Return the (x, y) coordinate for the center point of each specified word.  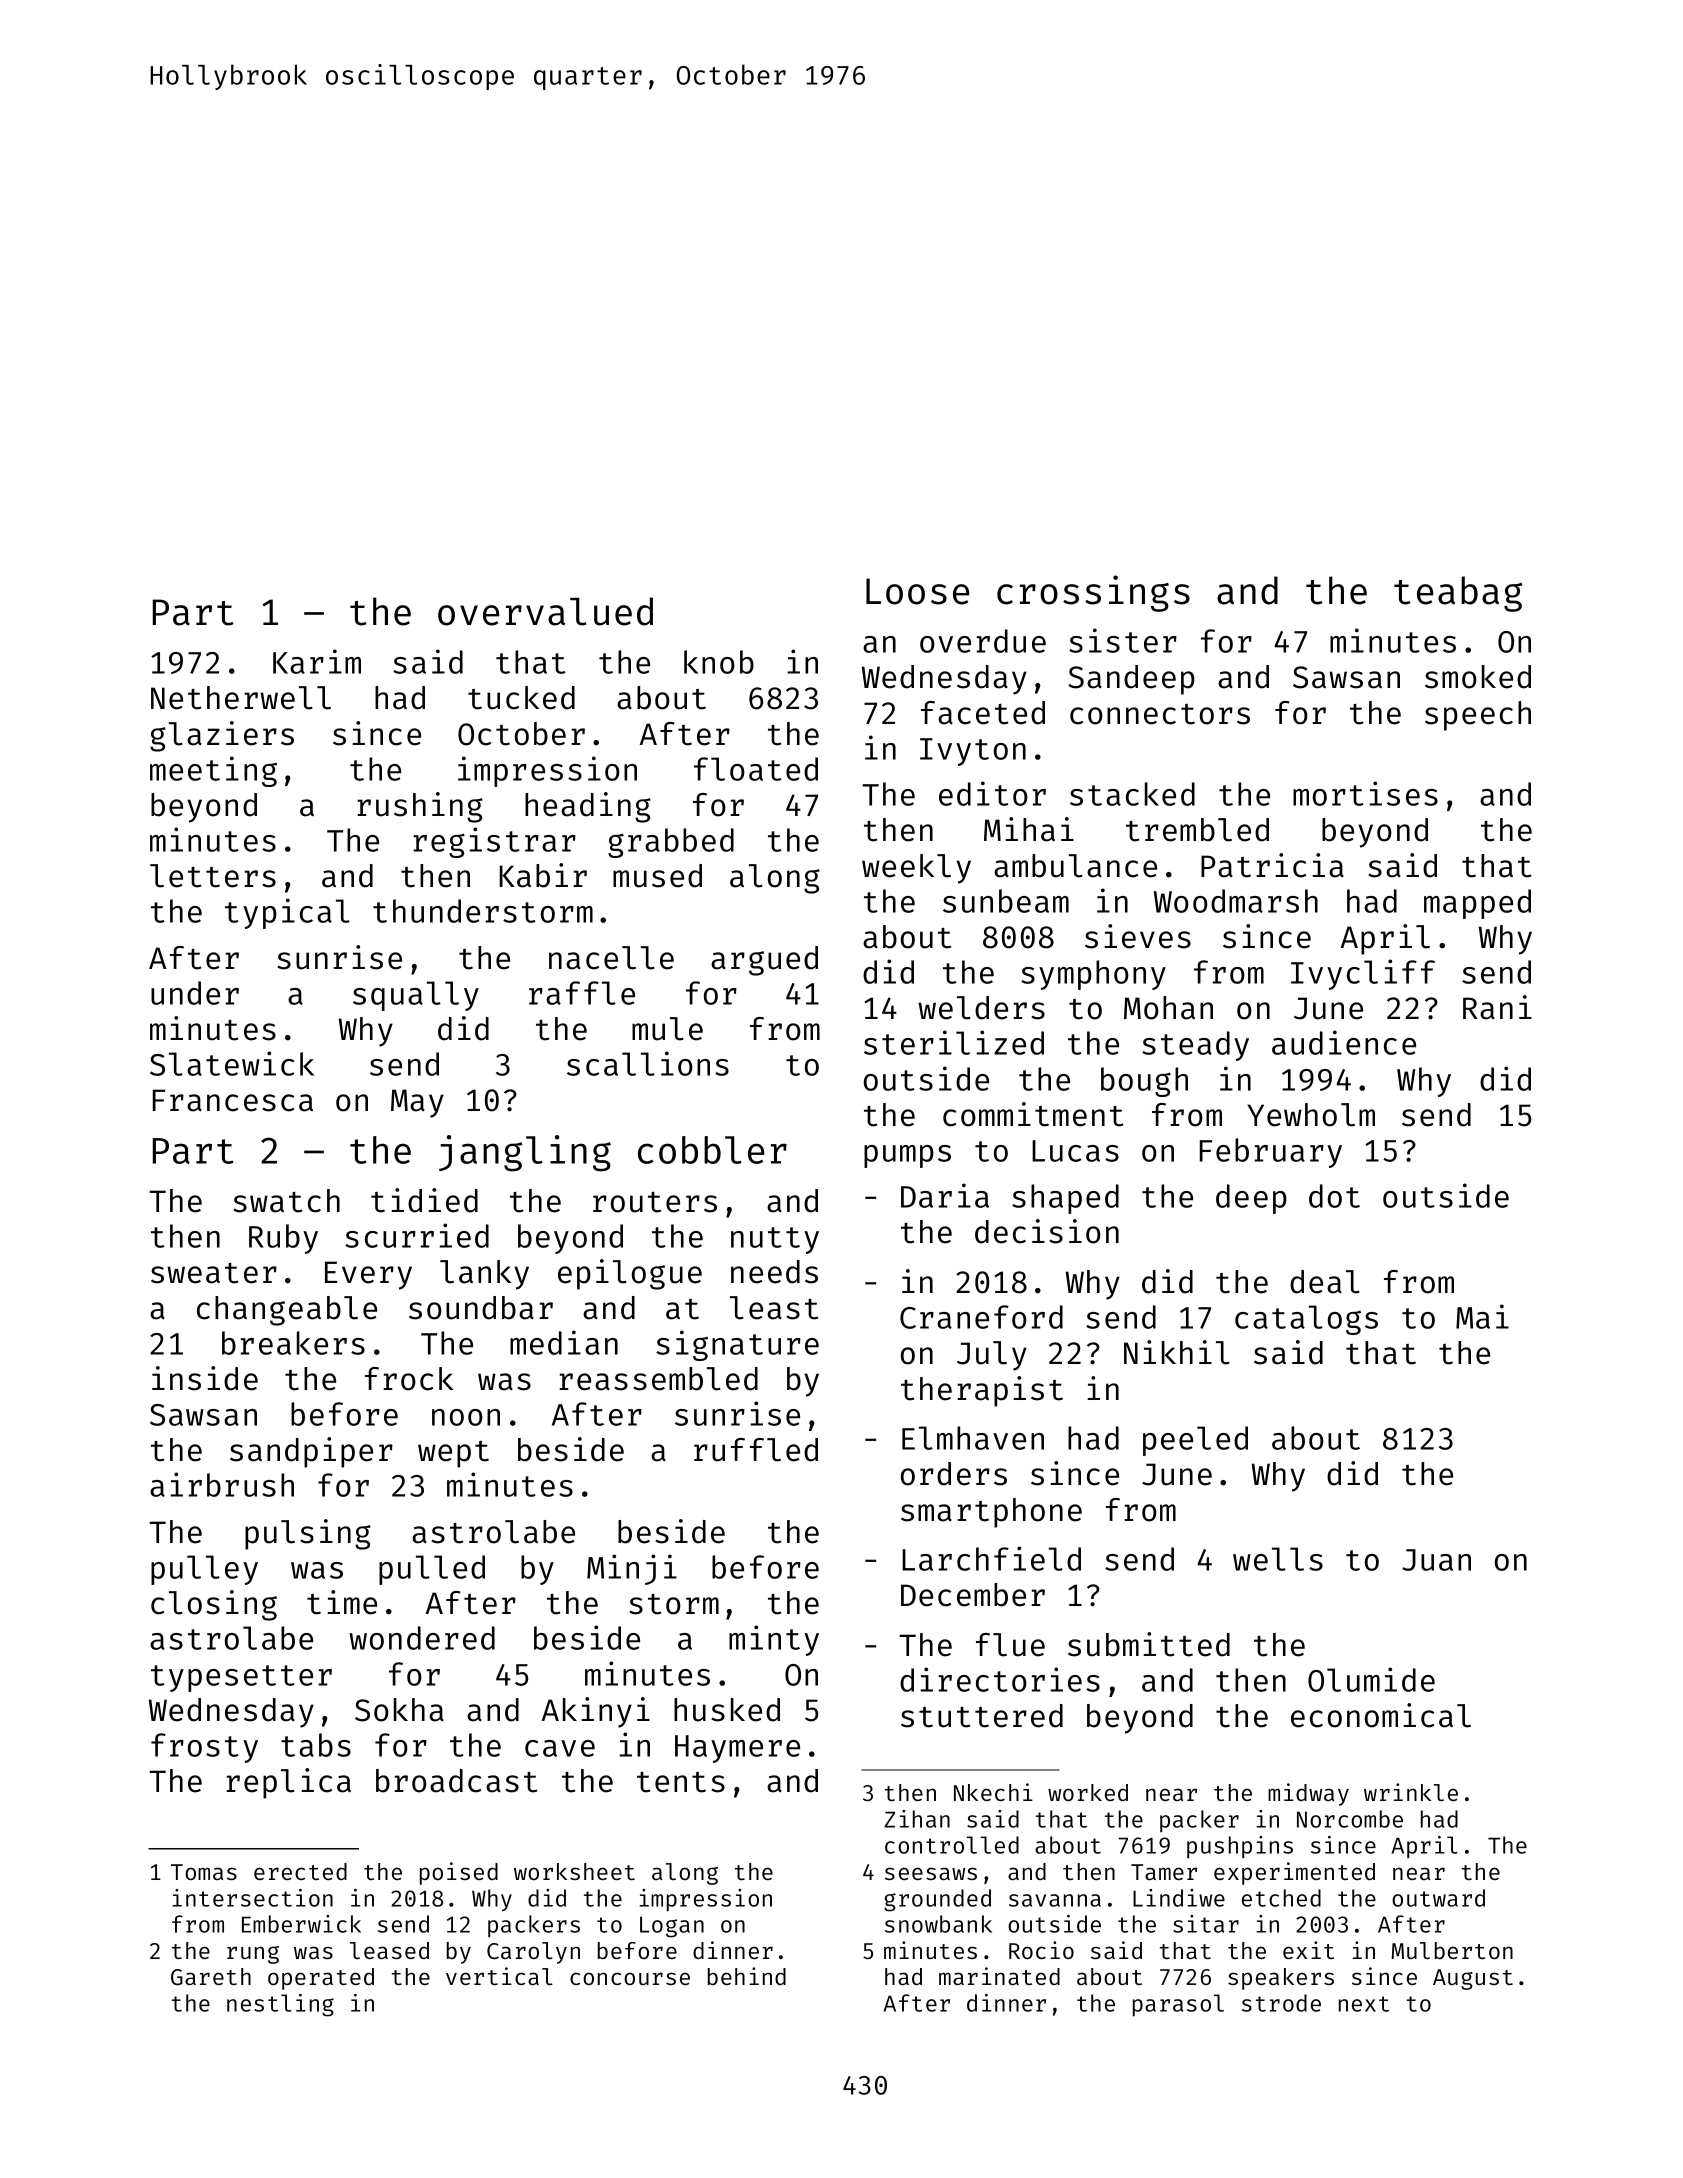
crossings (1093, 593)
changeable (287, 1311)
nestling (280, 2005)
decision (1047, 1231)
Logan (672, 1927)
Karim (317, 661)
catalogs (1306, 1320)
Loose (917, 591)
